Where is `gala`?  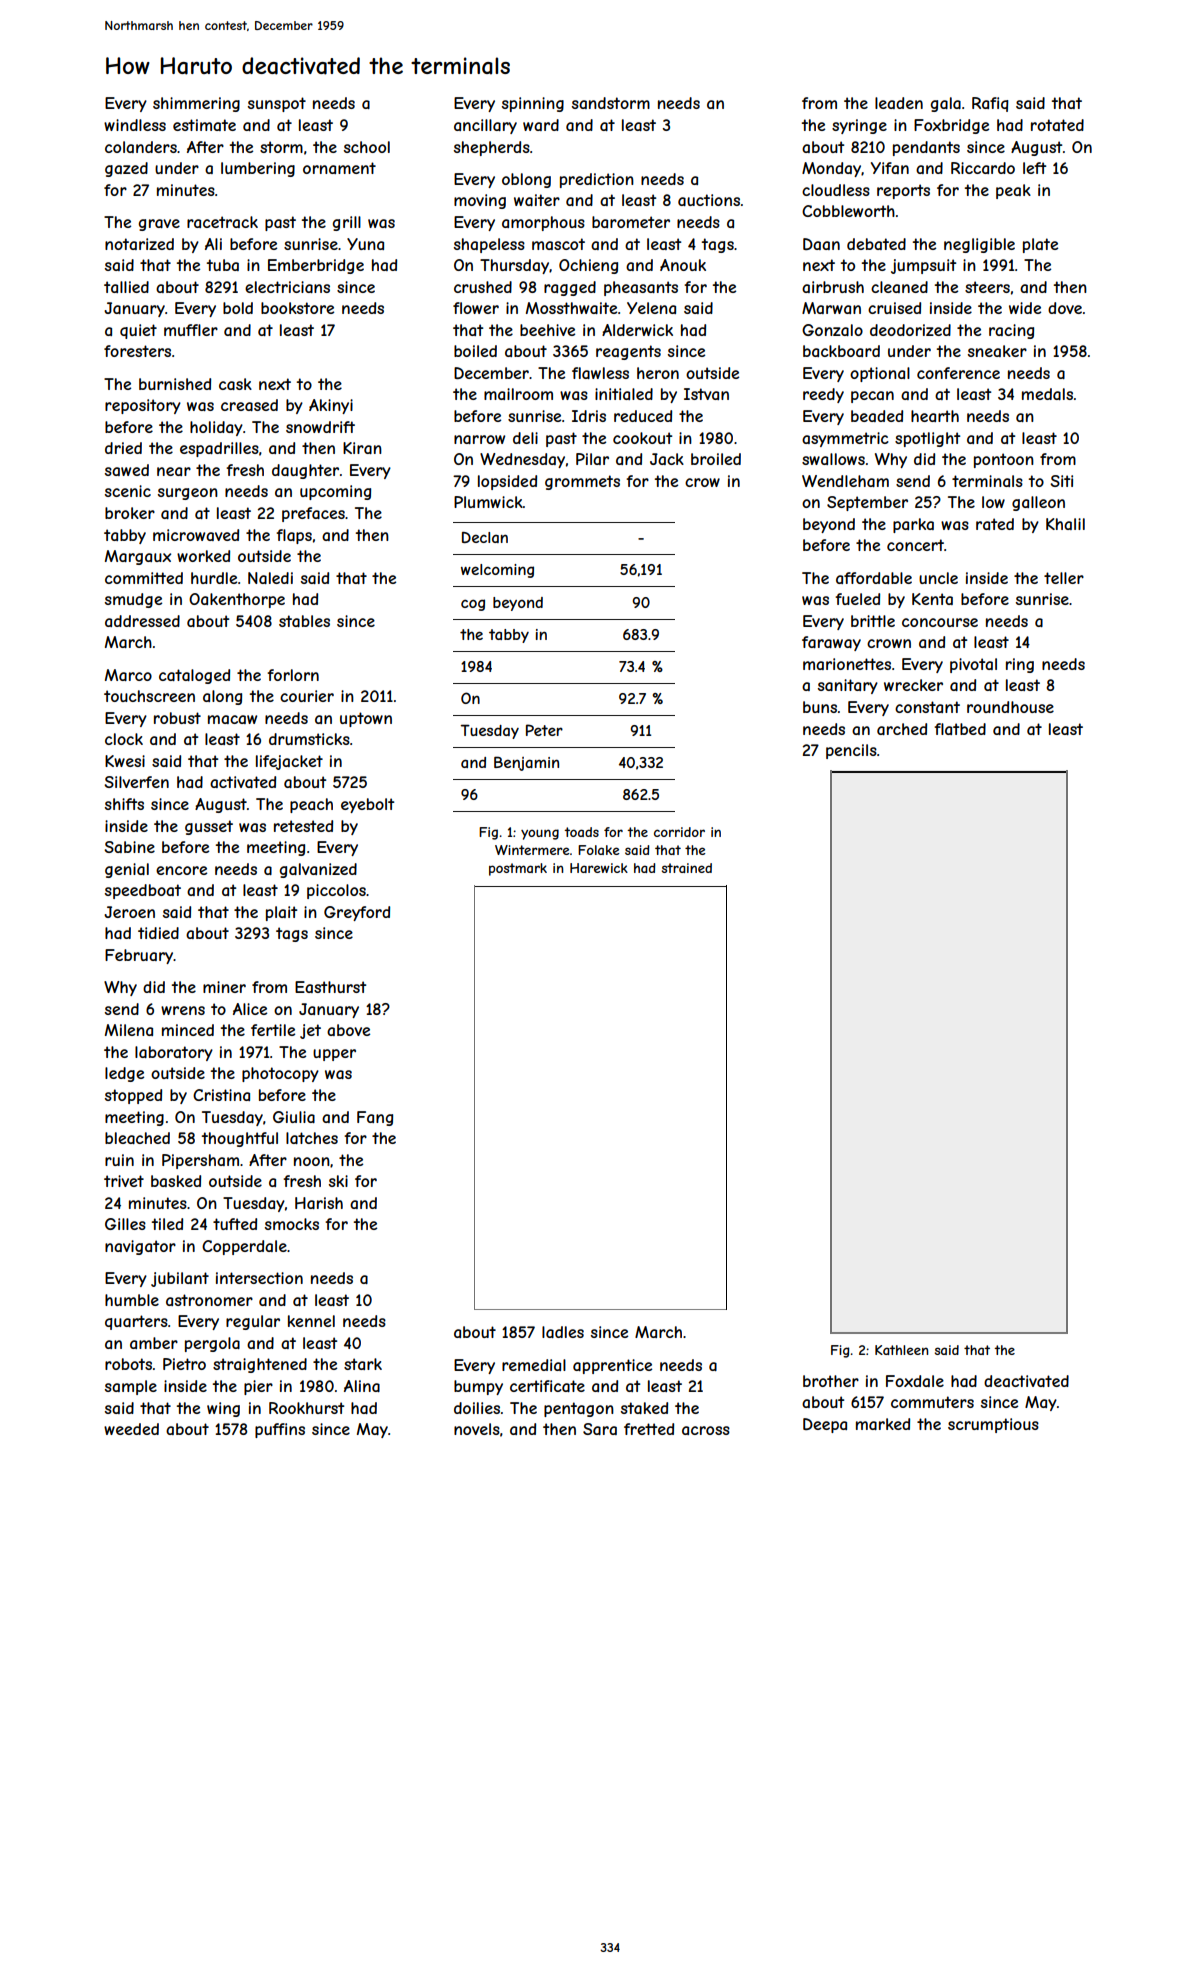 gala is located at coordinates (946, 104).
